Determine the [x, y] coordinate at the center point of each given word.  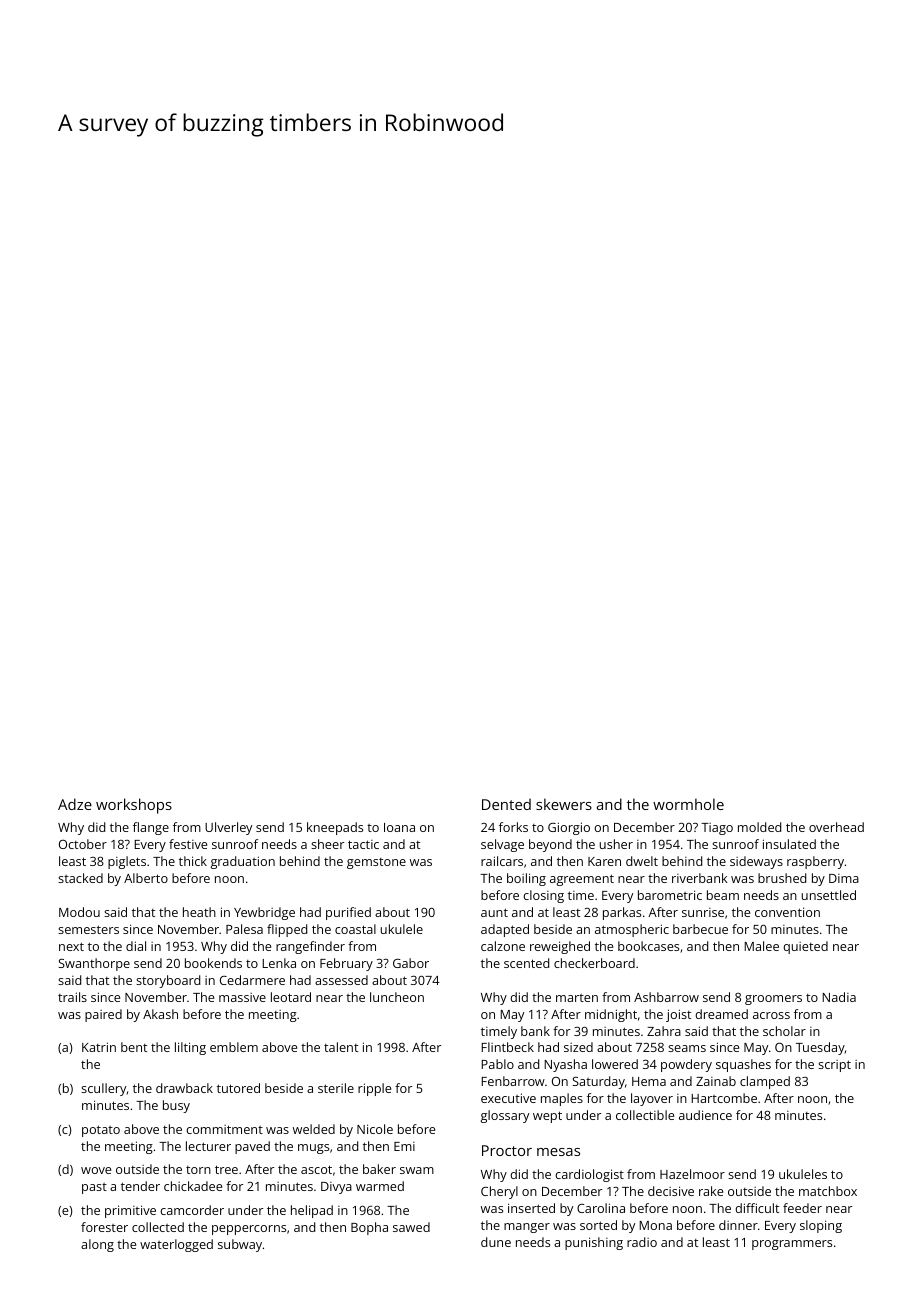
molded [759, 827]
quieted [805, 947]
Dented [506, 804]
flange [151, 828]
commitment [224, 1129]
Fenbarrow [513, 1081]
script [834, 1066]
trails [72, 997]
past [94, 1188]
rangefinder [310, 947]
